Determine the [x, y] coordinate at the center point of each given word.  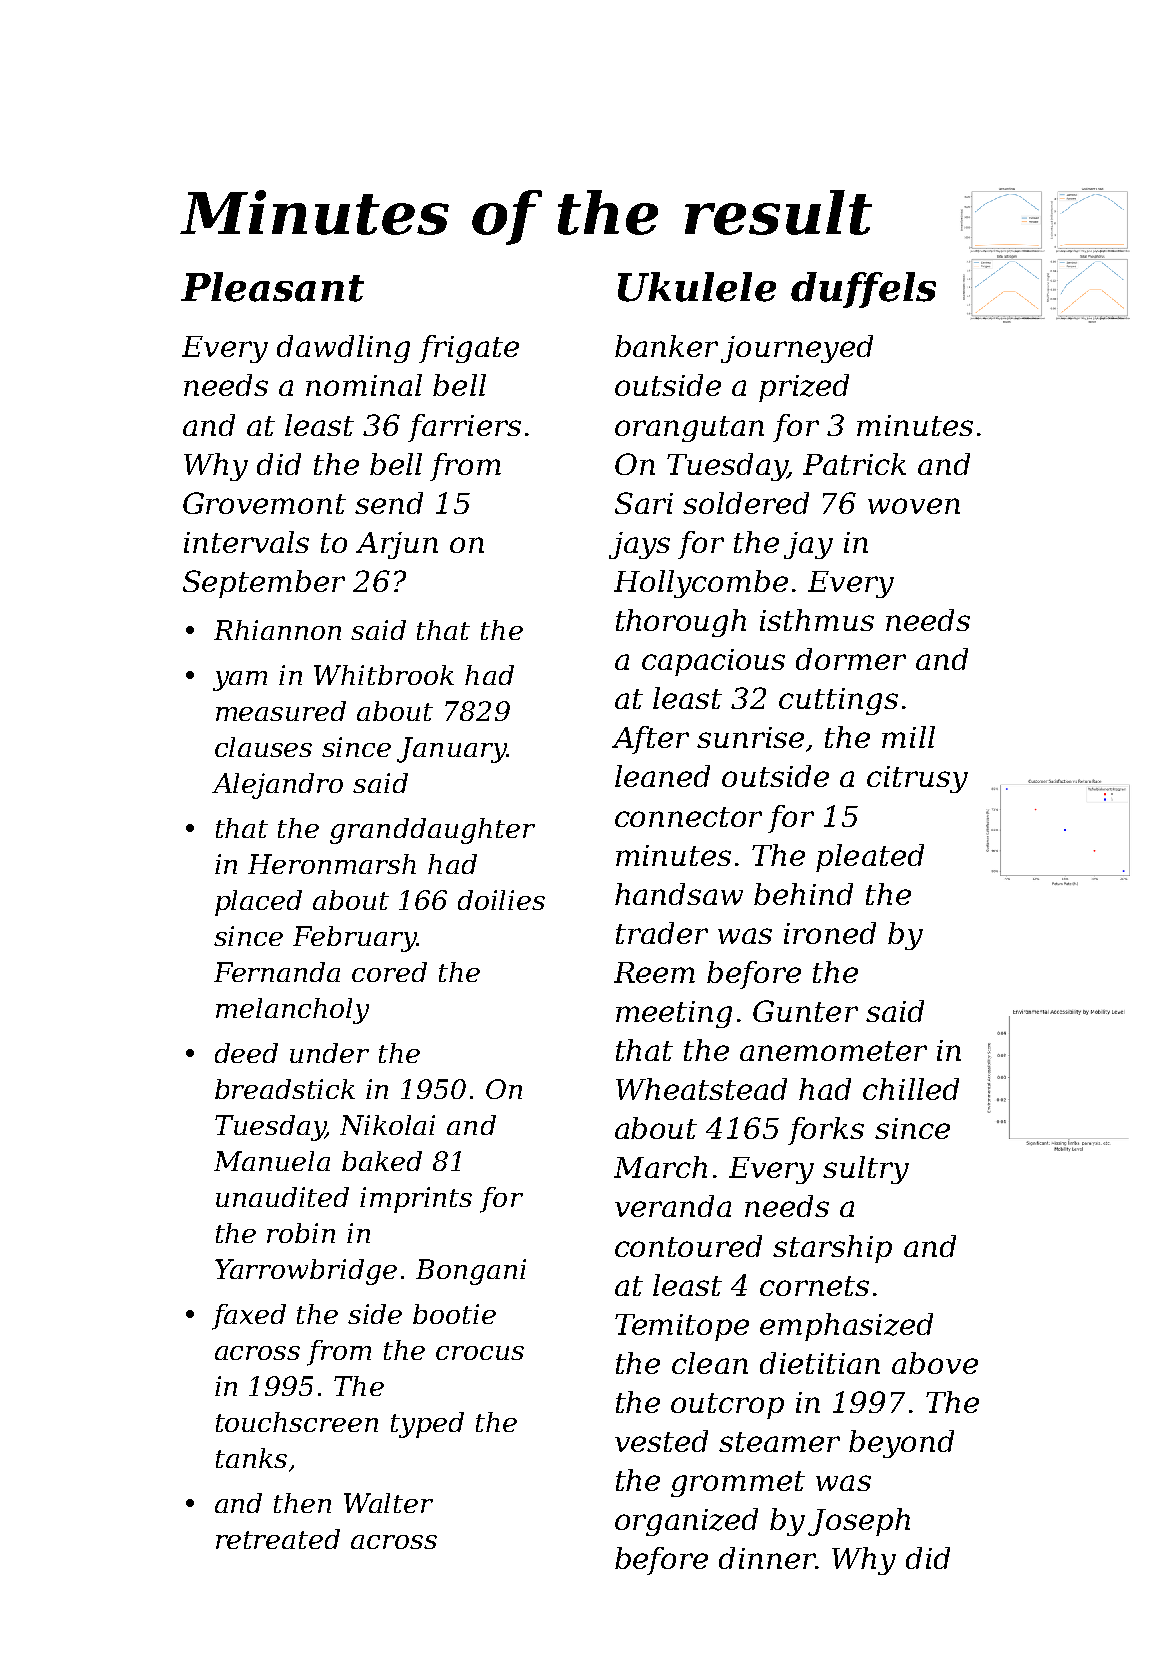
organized [686, 1522]
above [935, 1363]
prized [804, 388]
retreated [278, 1539]
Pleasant [272, 287]
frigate [469, 349]
